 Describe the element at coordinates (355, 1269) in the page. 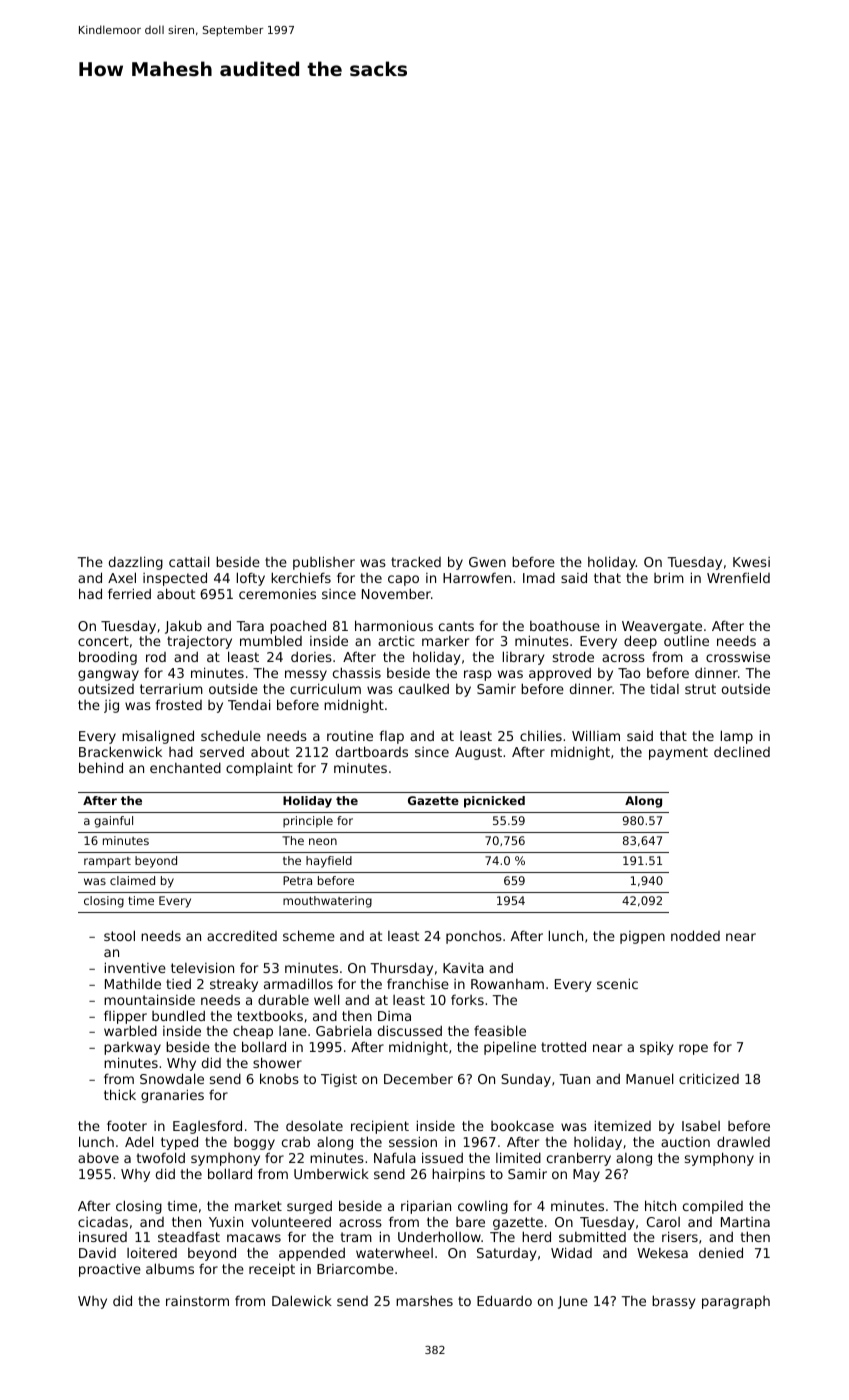

I see `Briarcombe` at that location.
